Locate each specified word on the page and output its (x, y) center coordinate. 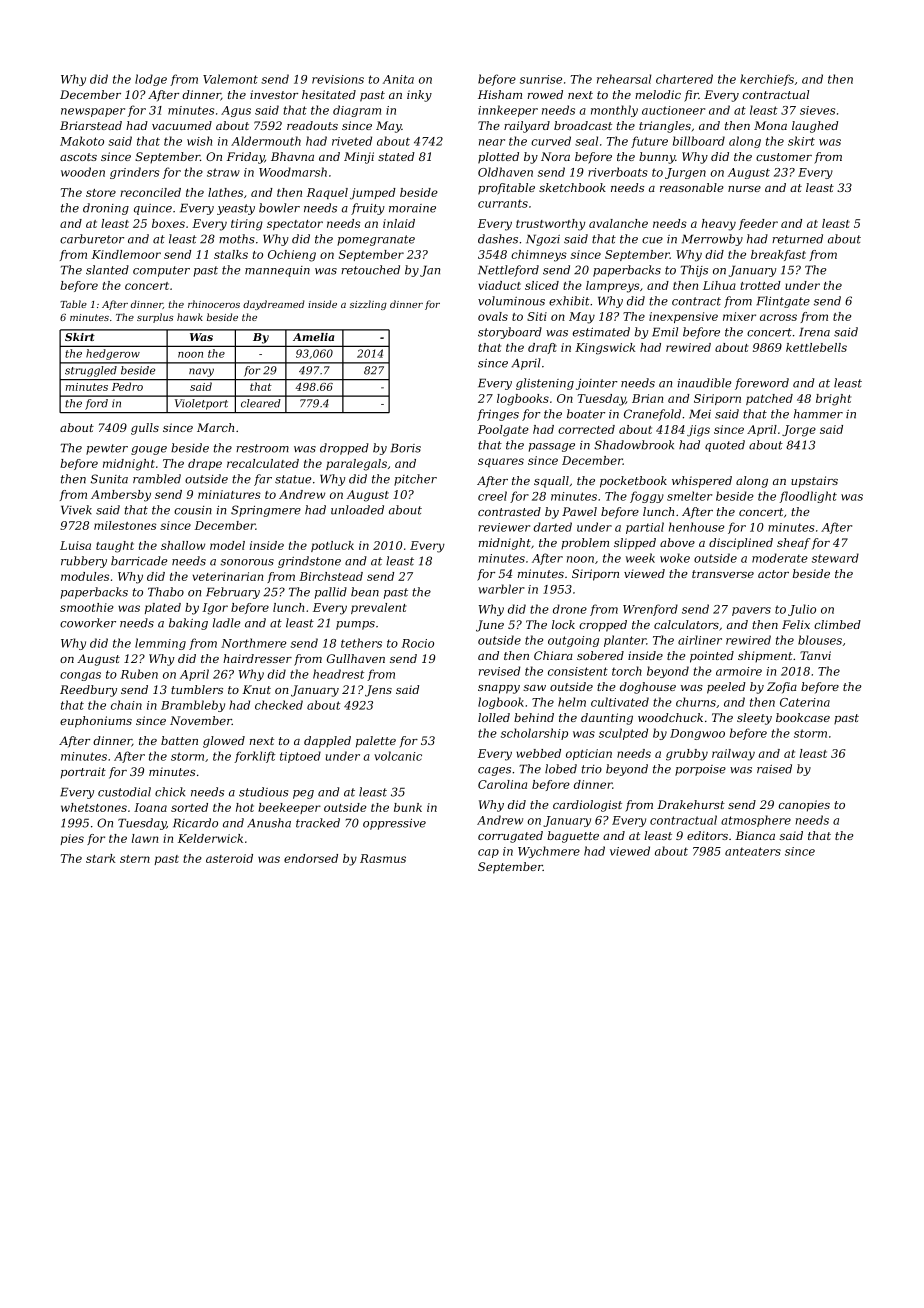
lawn (145, 838)
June (490, 626)
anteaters (753, 851)
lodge (151, 80)
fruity (368, 209)
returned (797, 239)
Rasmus (383, 858)
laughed (815, 127)
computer (161, 271)
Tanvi (815, 655)
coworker (88, 623)
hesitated (329, 94)
